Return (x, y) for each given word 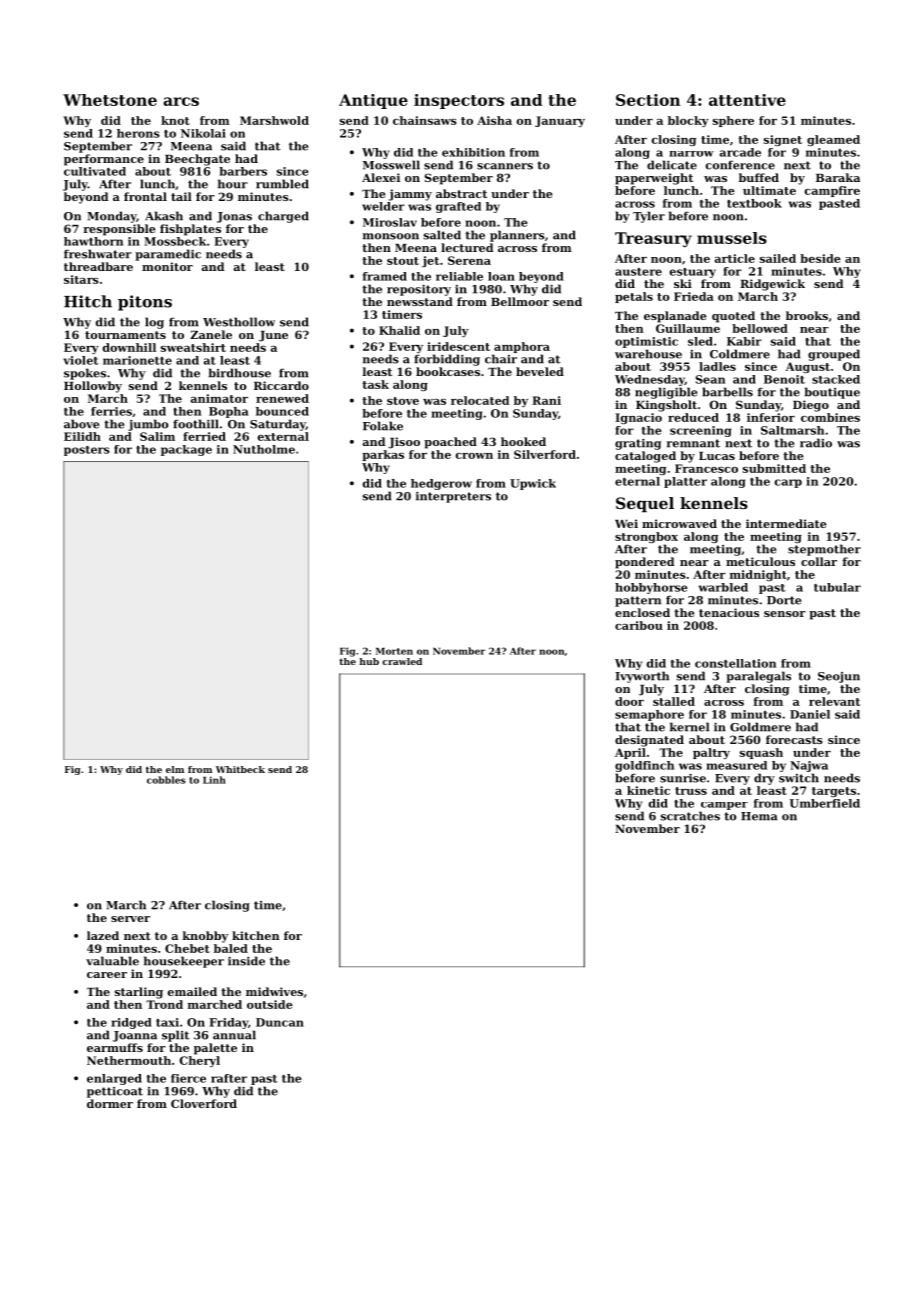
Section (648, 100)
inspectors (459, 101)
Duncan (280, 1022)
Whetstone (110, 100)
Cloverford (204, 1103)
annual (234, 1035)
